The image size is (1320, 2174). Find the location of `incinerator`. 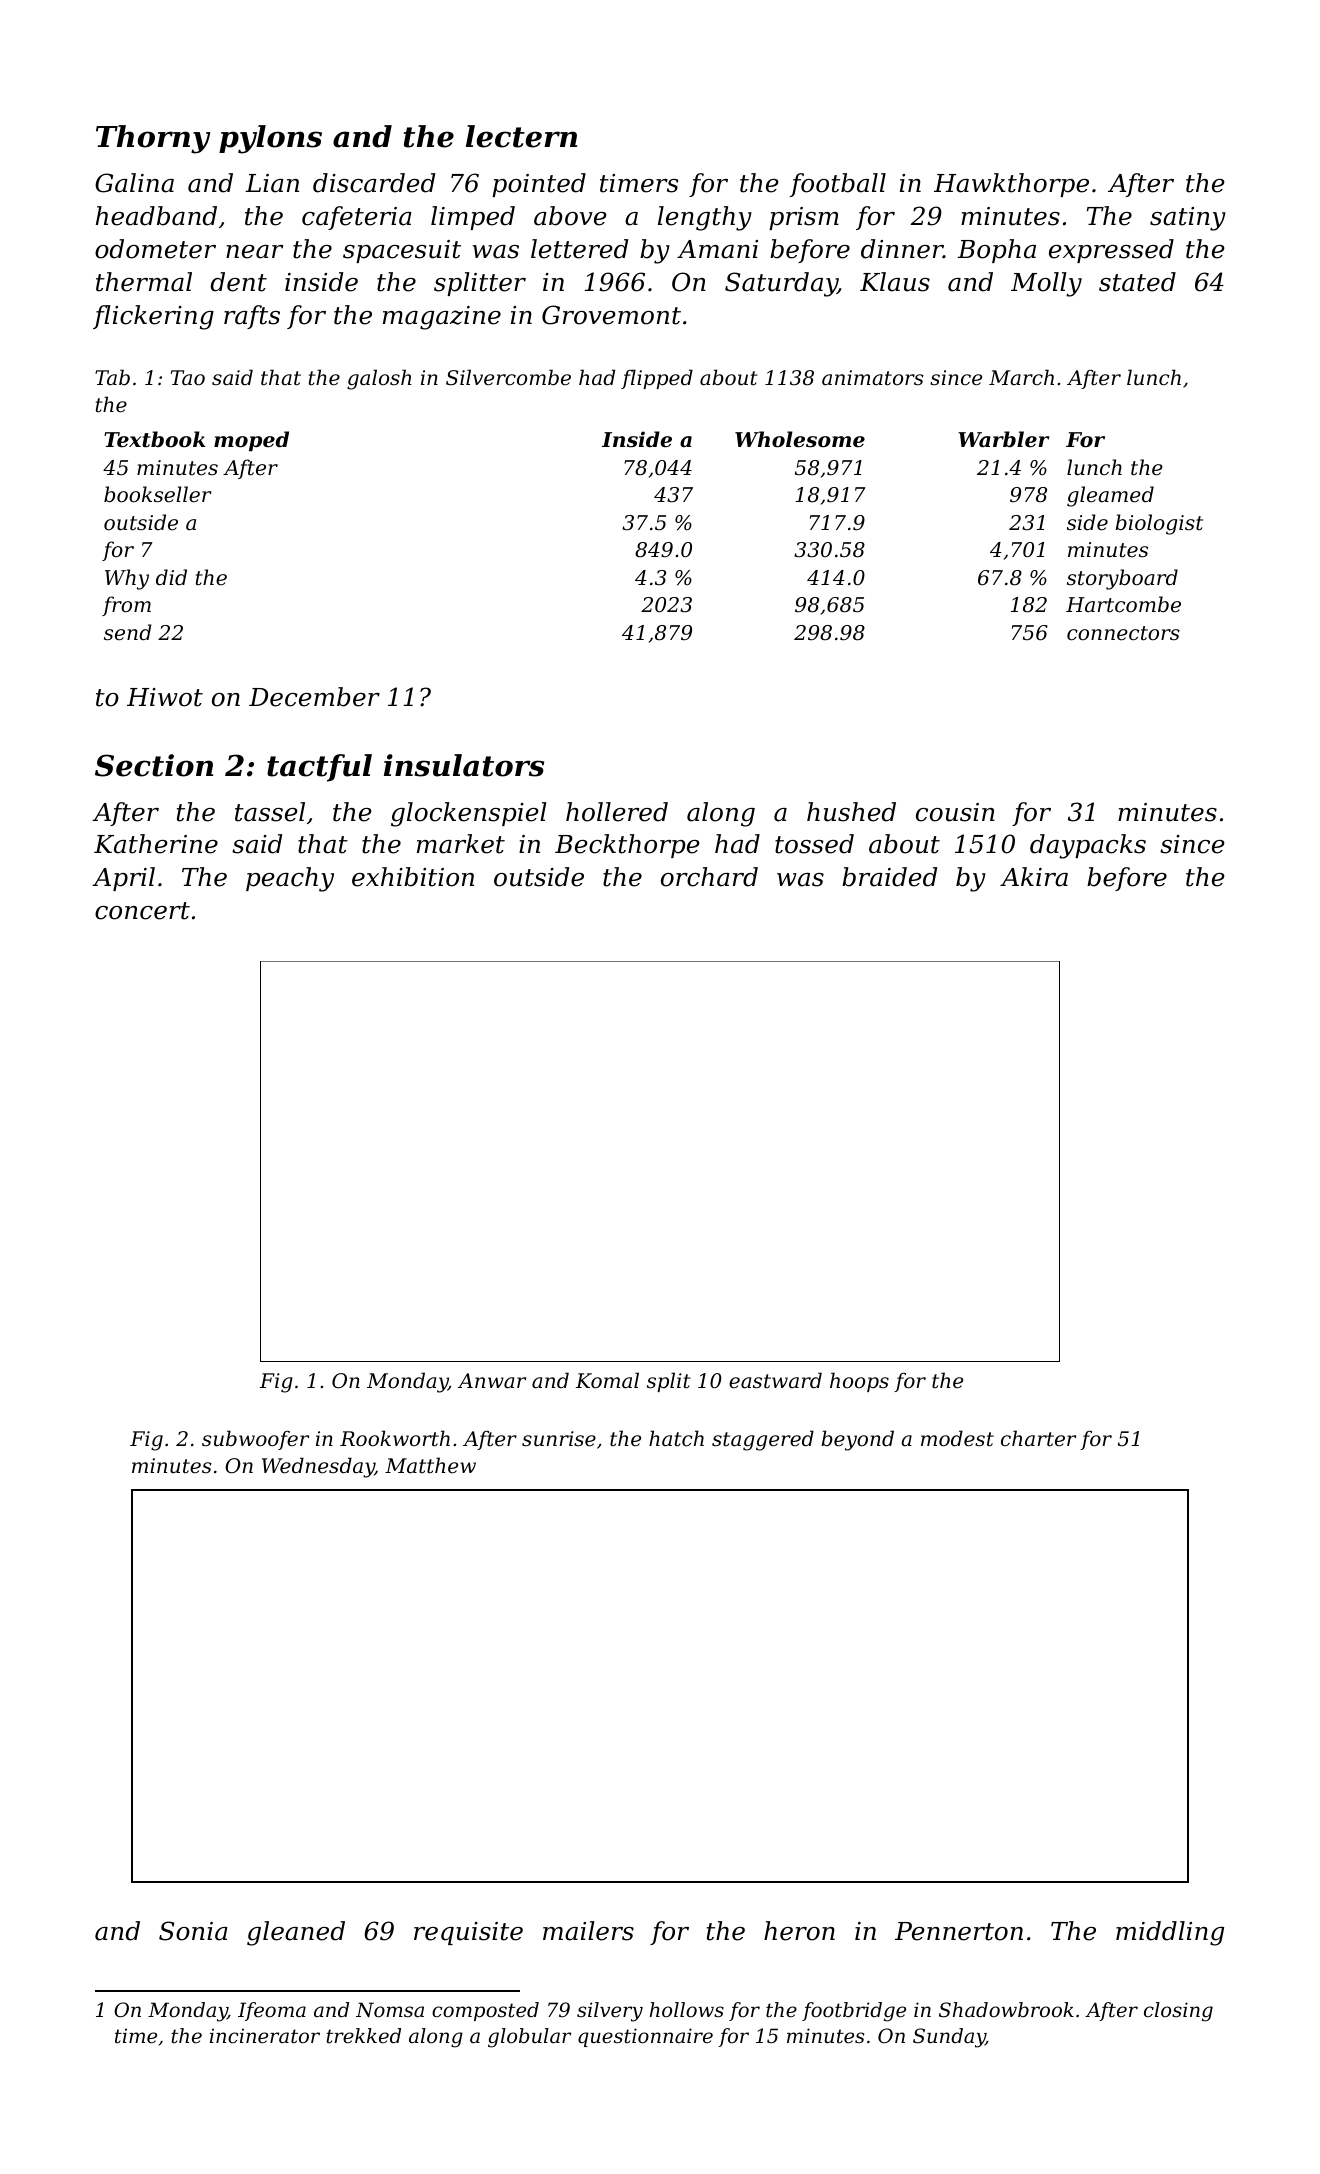

incinerator is located at coordinates (265, 2036).
